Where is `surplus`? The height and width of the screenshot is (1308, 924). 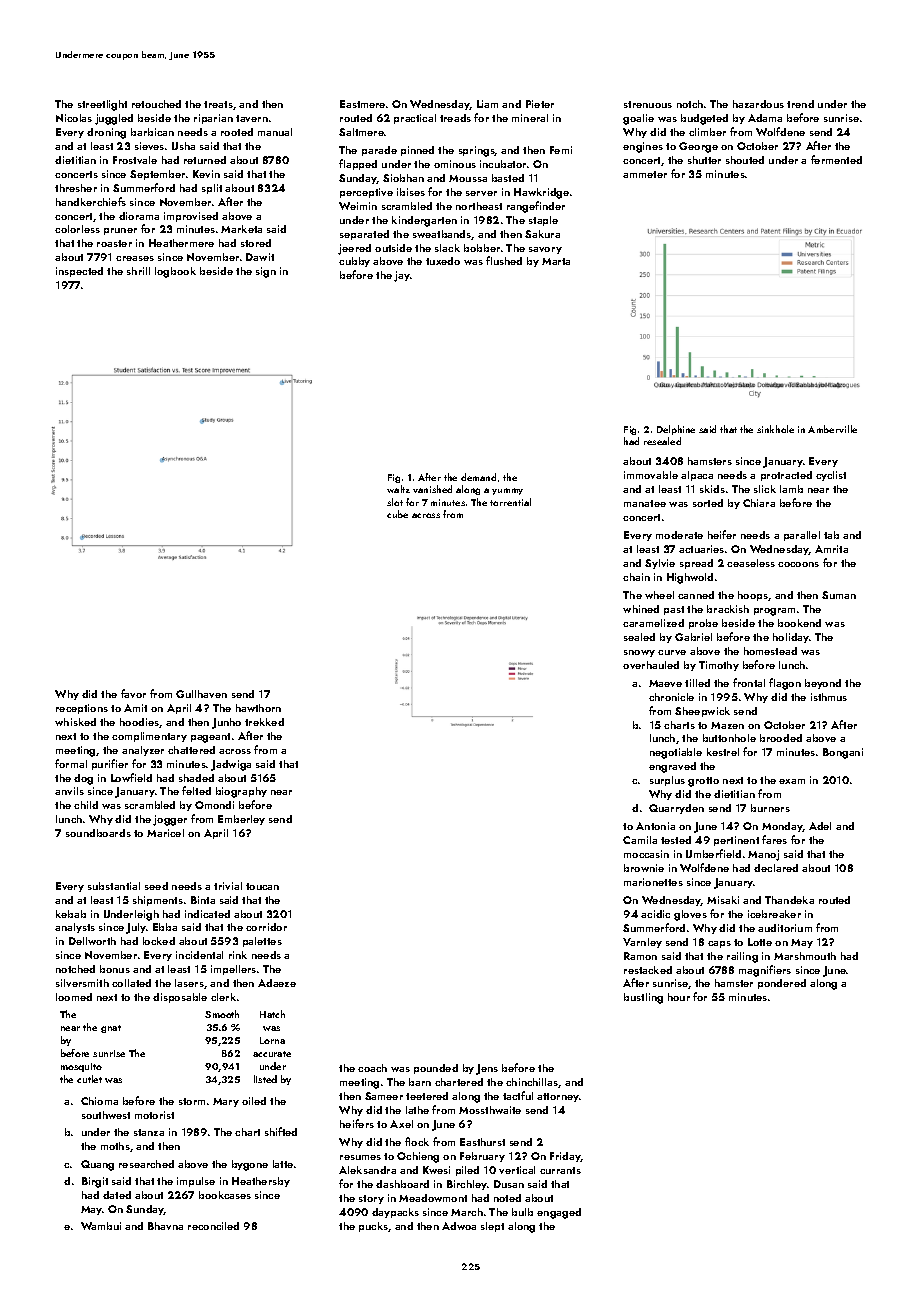
surplus is located at coordinates (667, 781).
